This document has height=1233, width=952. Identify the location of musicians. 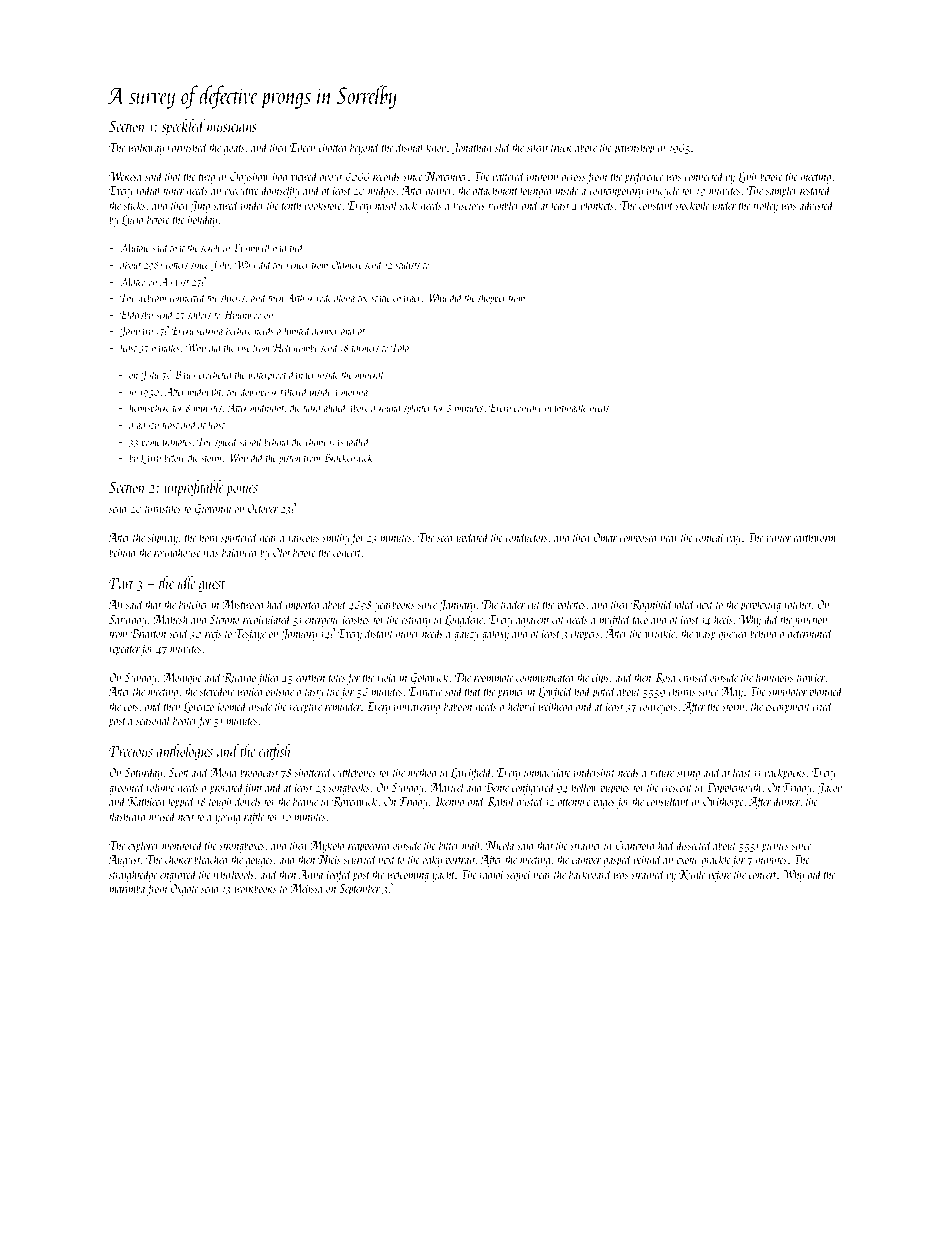
(232, 126).
